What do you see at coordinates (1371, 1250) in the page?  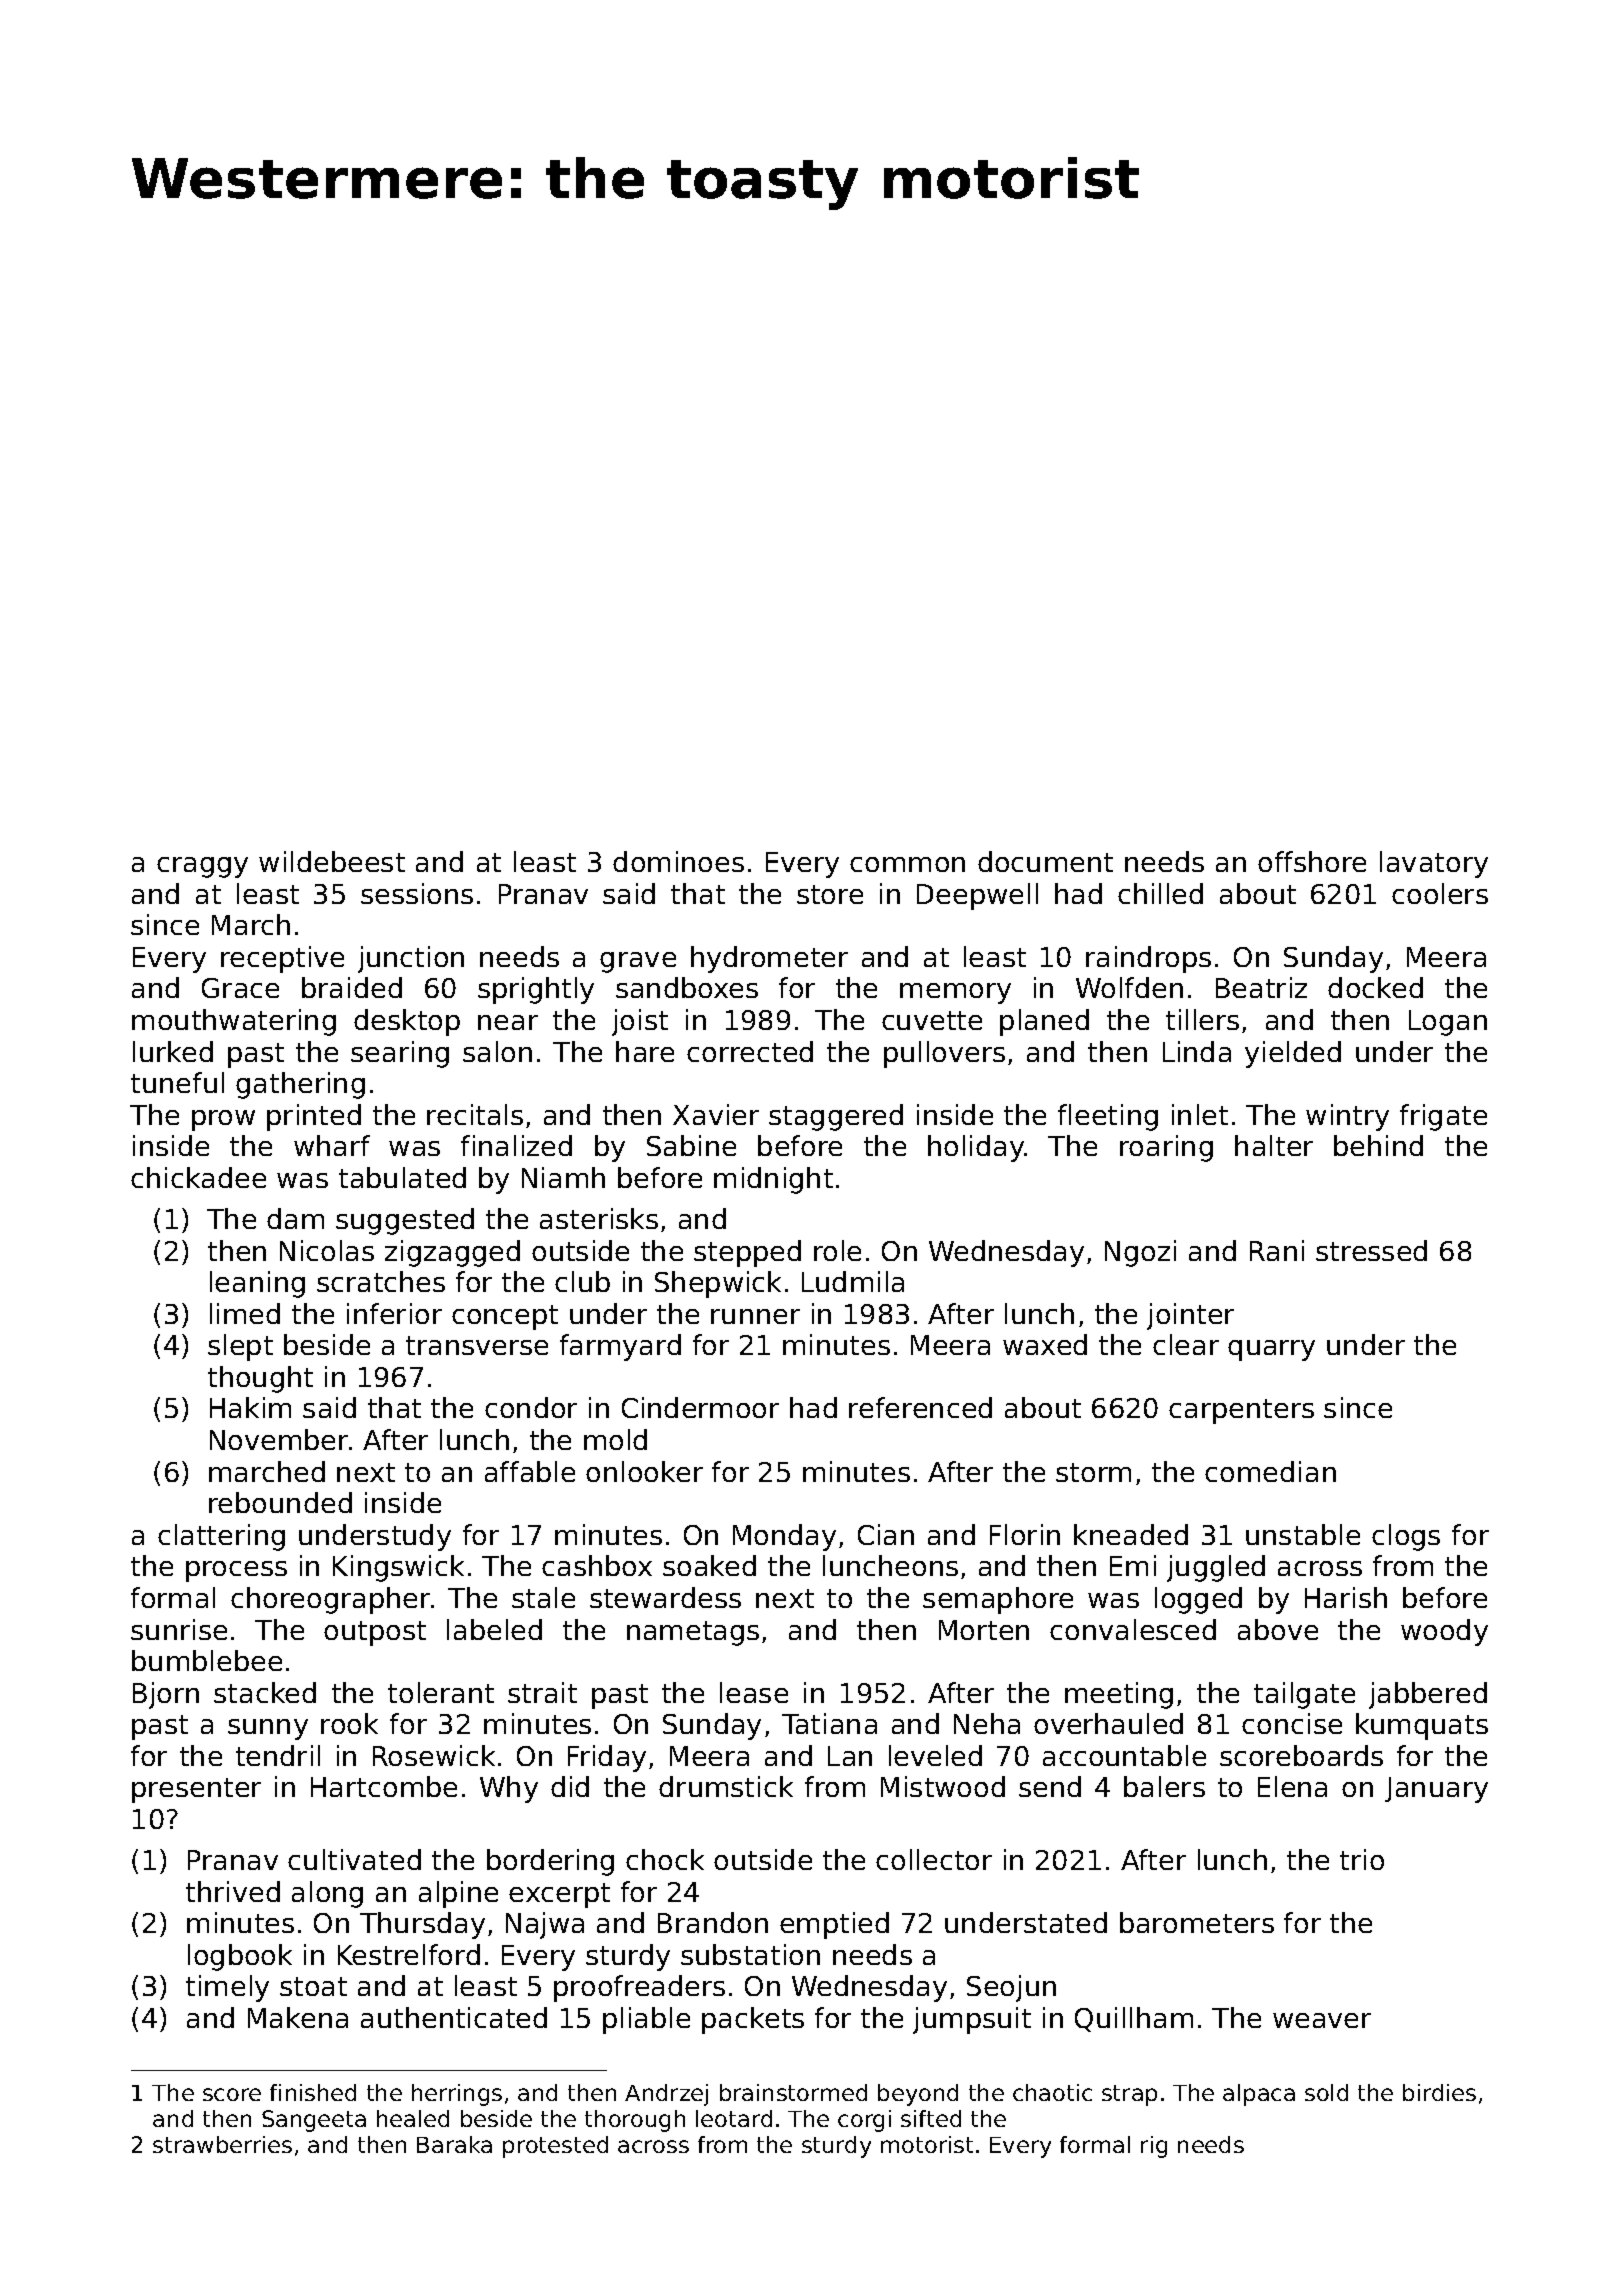 I see `stressed` at bounding box center [1371, 1250].
